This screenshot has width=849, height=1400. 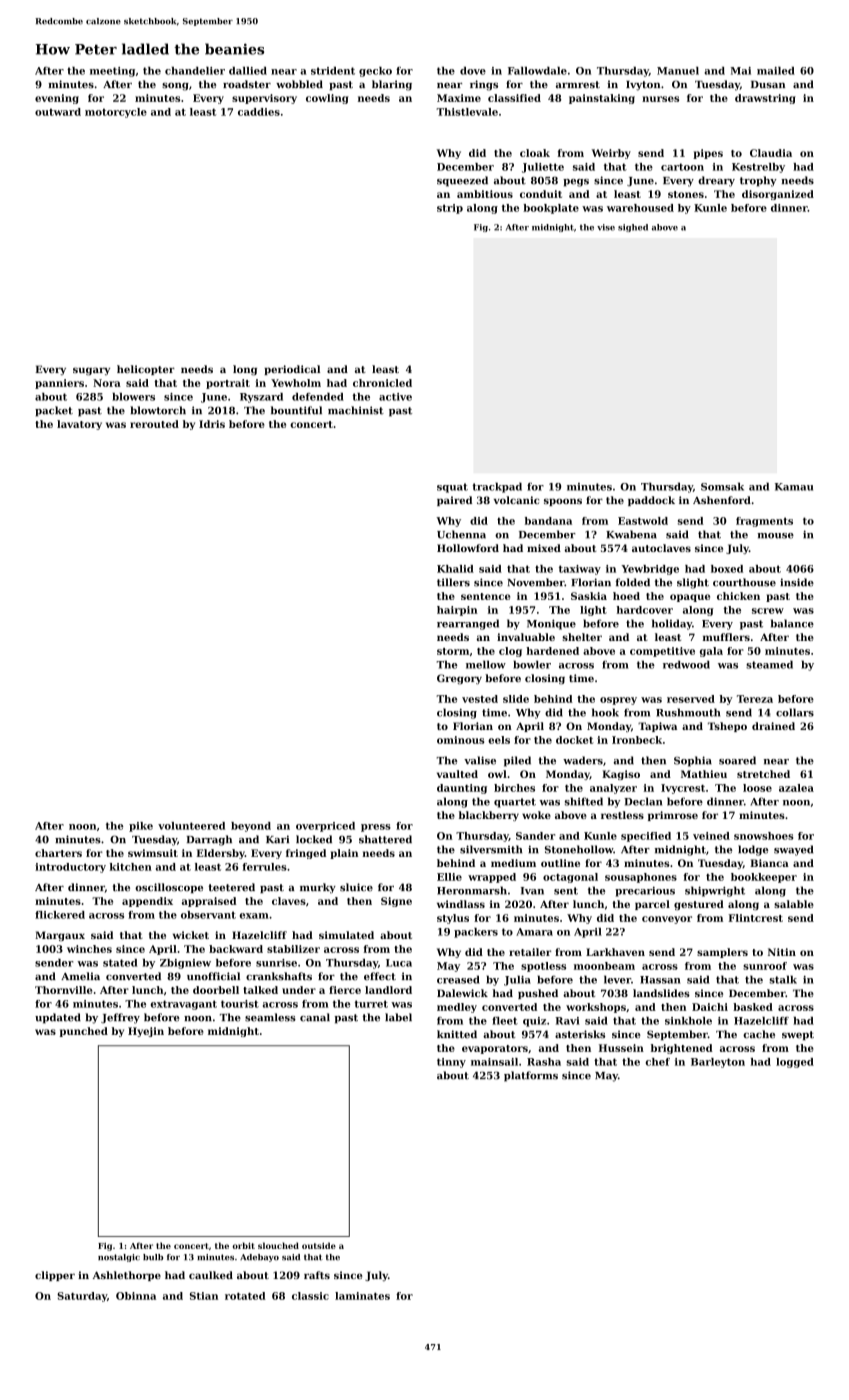 I want to click on Yewbridge, so click(x=650, y=570).
